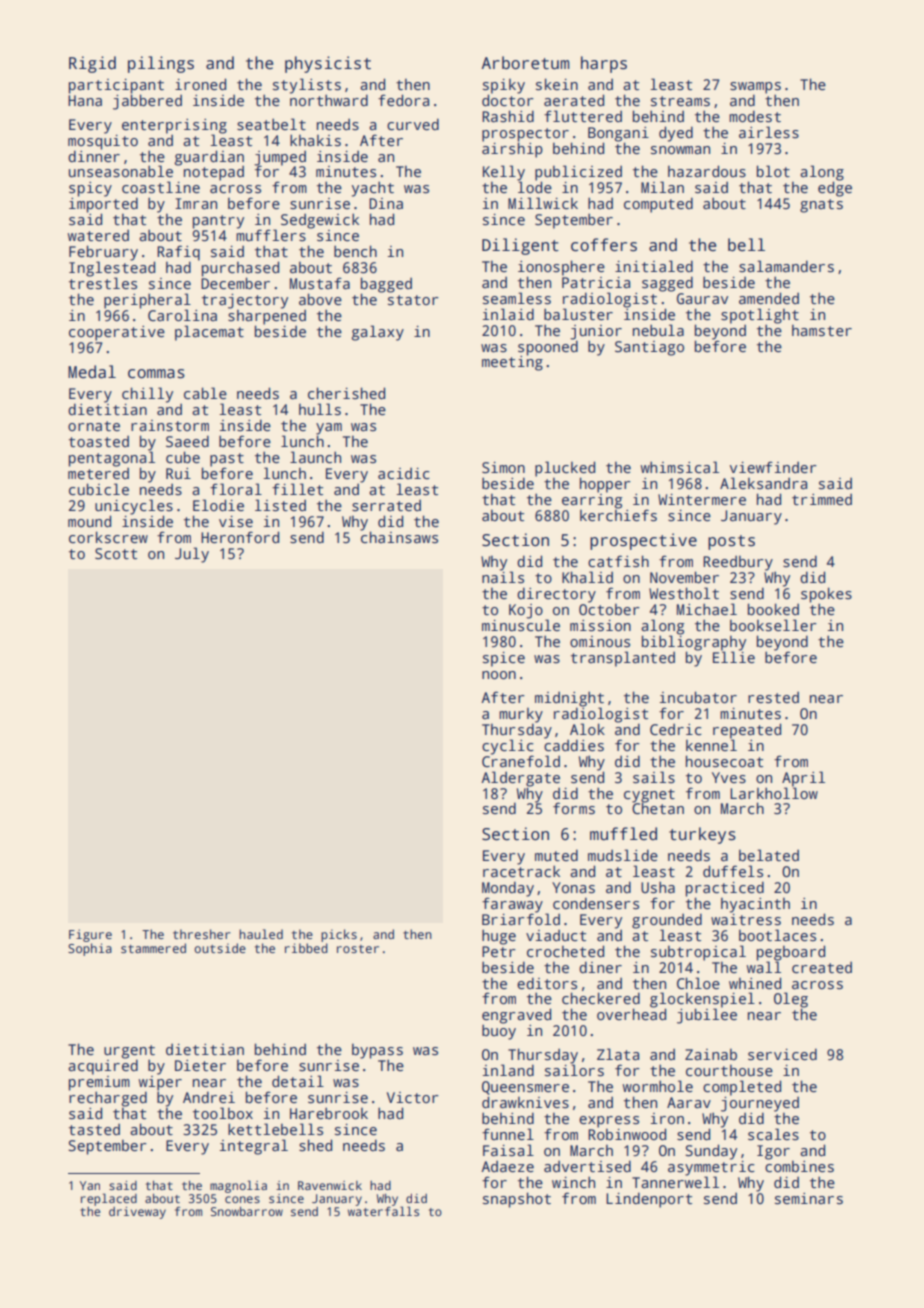 The image size is (924, 1308). What do you see at coordinates (373, 189) in the screenshot?
I see `yacht` at bounding box center [373, 189].
